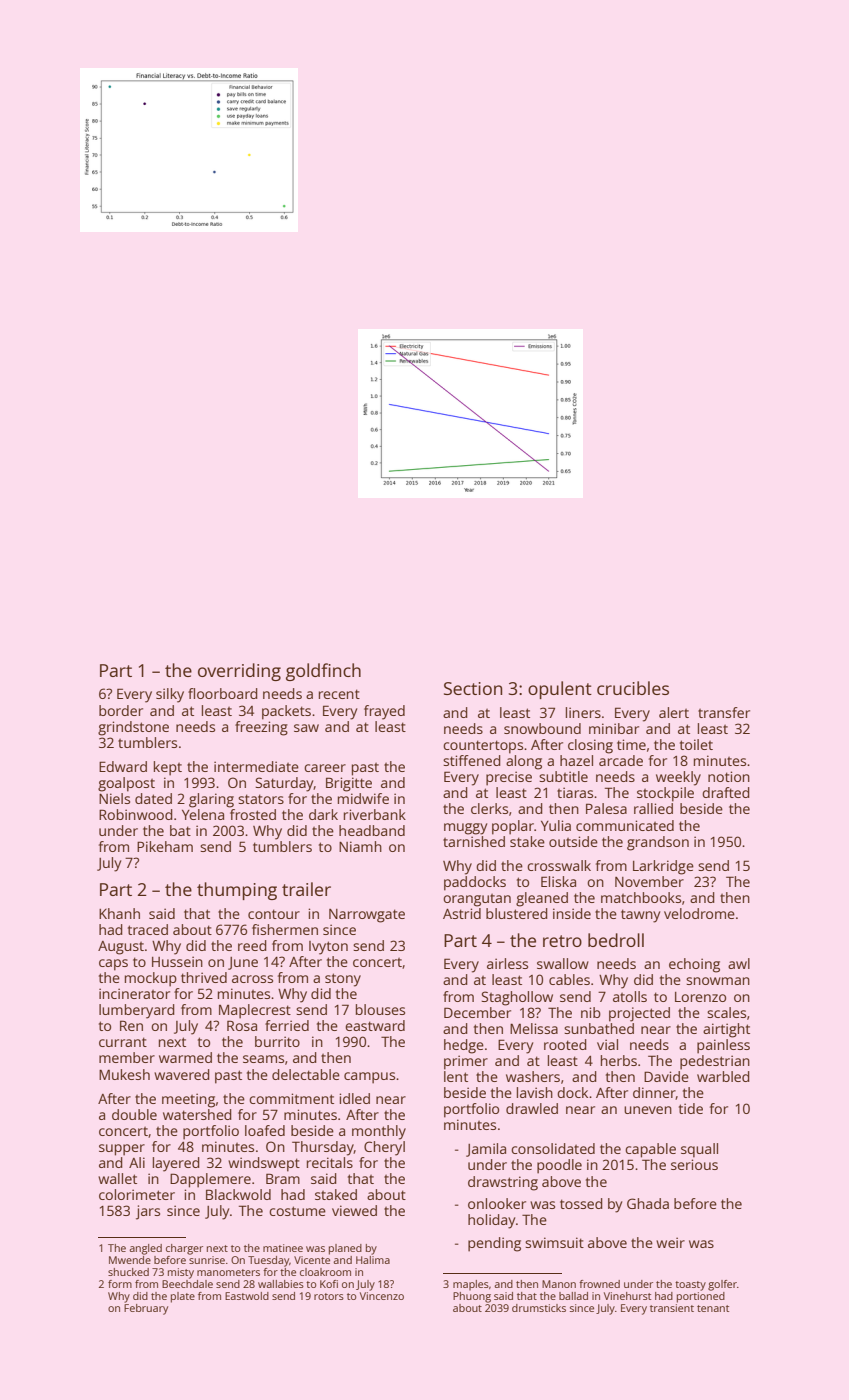  Describe the element at coordinates (701, 1297) in the screenshot. I see `portioned` at that location.
